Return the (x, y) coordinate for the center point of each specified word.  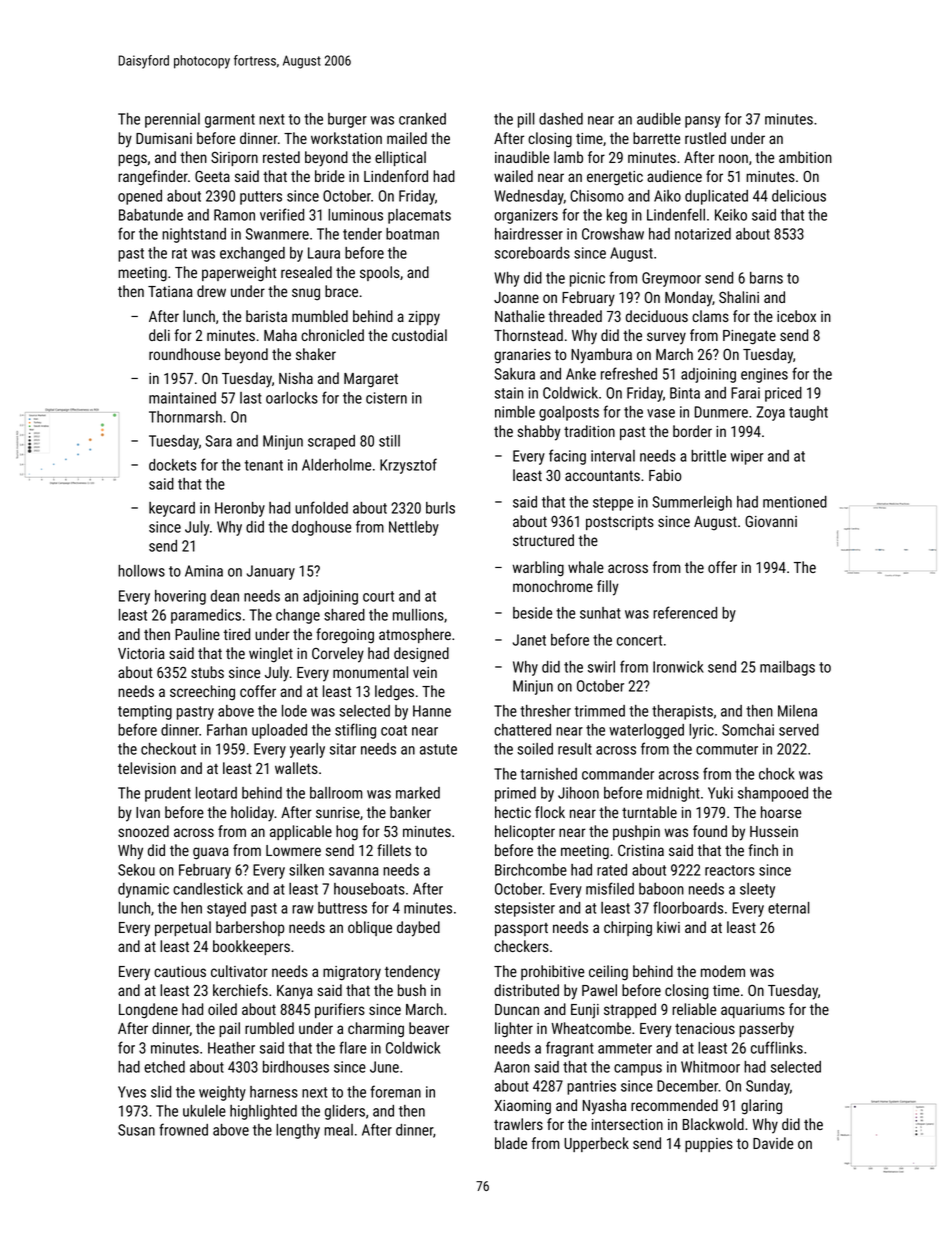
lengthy (298, 1131)
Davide (773, 1143)
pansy (703, 122)
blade (511, 1143)
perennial (172, 120)
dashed (561, 119)
